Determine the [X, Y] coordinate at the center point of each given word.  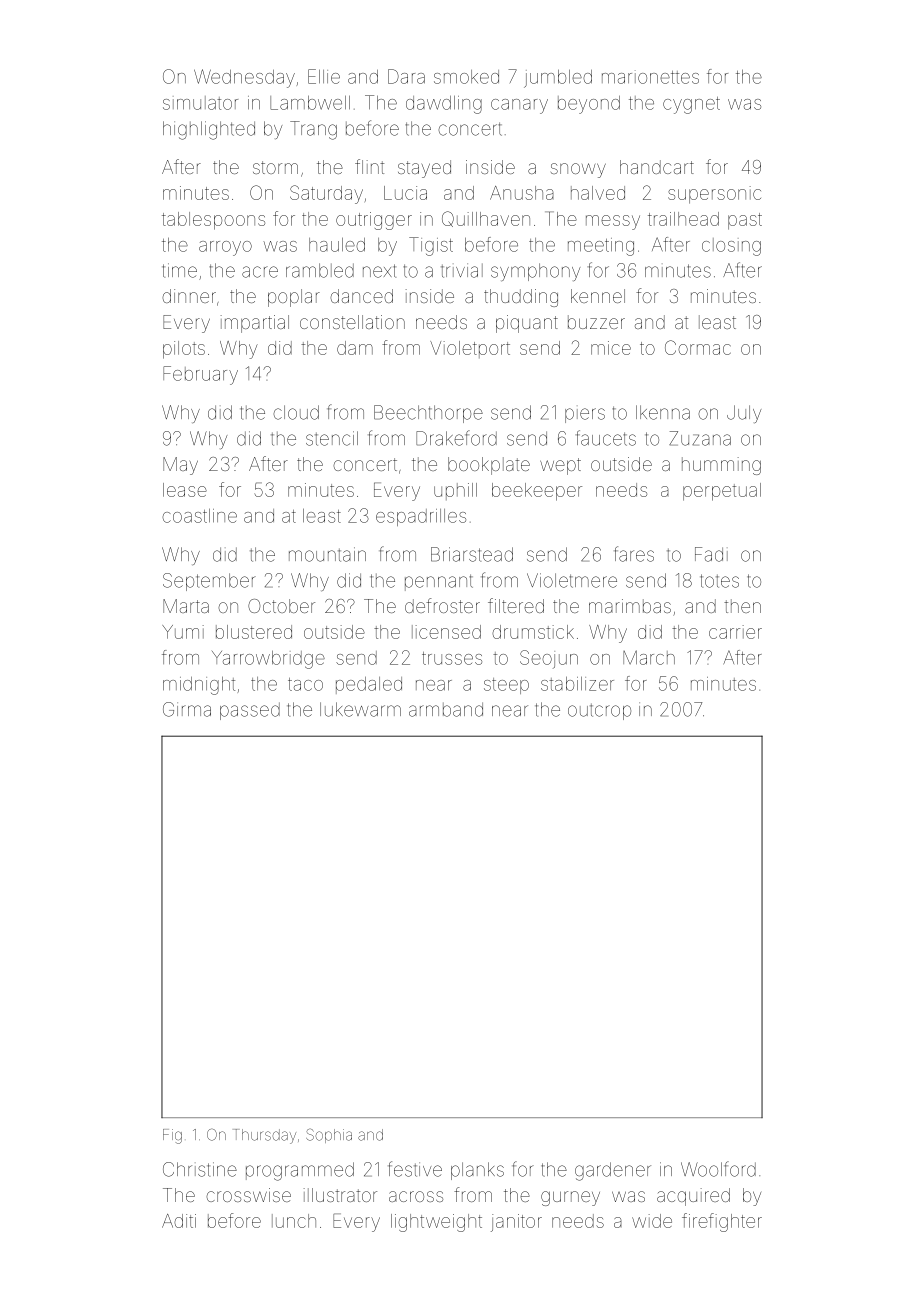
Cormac [698, 347]
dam [355, 348]
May [180, 466]
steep [506, 686]
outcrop [599, 712]
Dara [406, 76]
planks [477, 1171]
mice [611, 348]
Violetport [470, 349]
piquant [527, 324]
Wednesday [244, 78]
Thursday [264, 1136]
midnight [199, 686]
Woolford [718, 1169]
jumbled [558, 79]
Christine [200, 1169]
